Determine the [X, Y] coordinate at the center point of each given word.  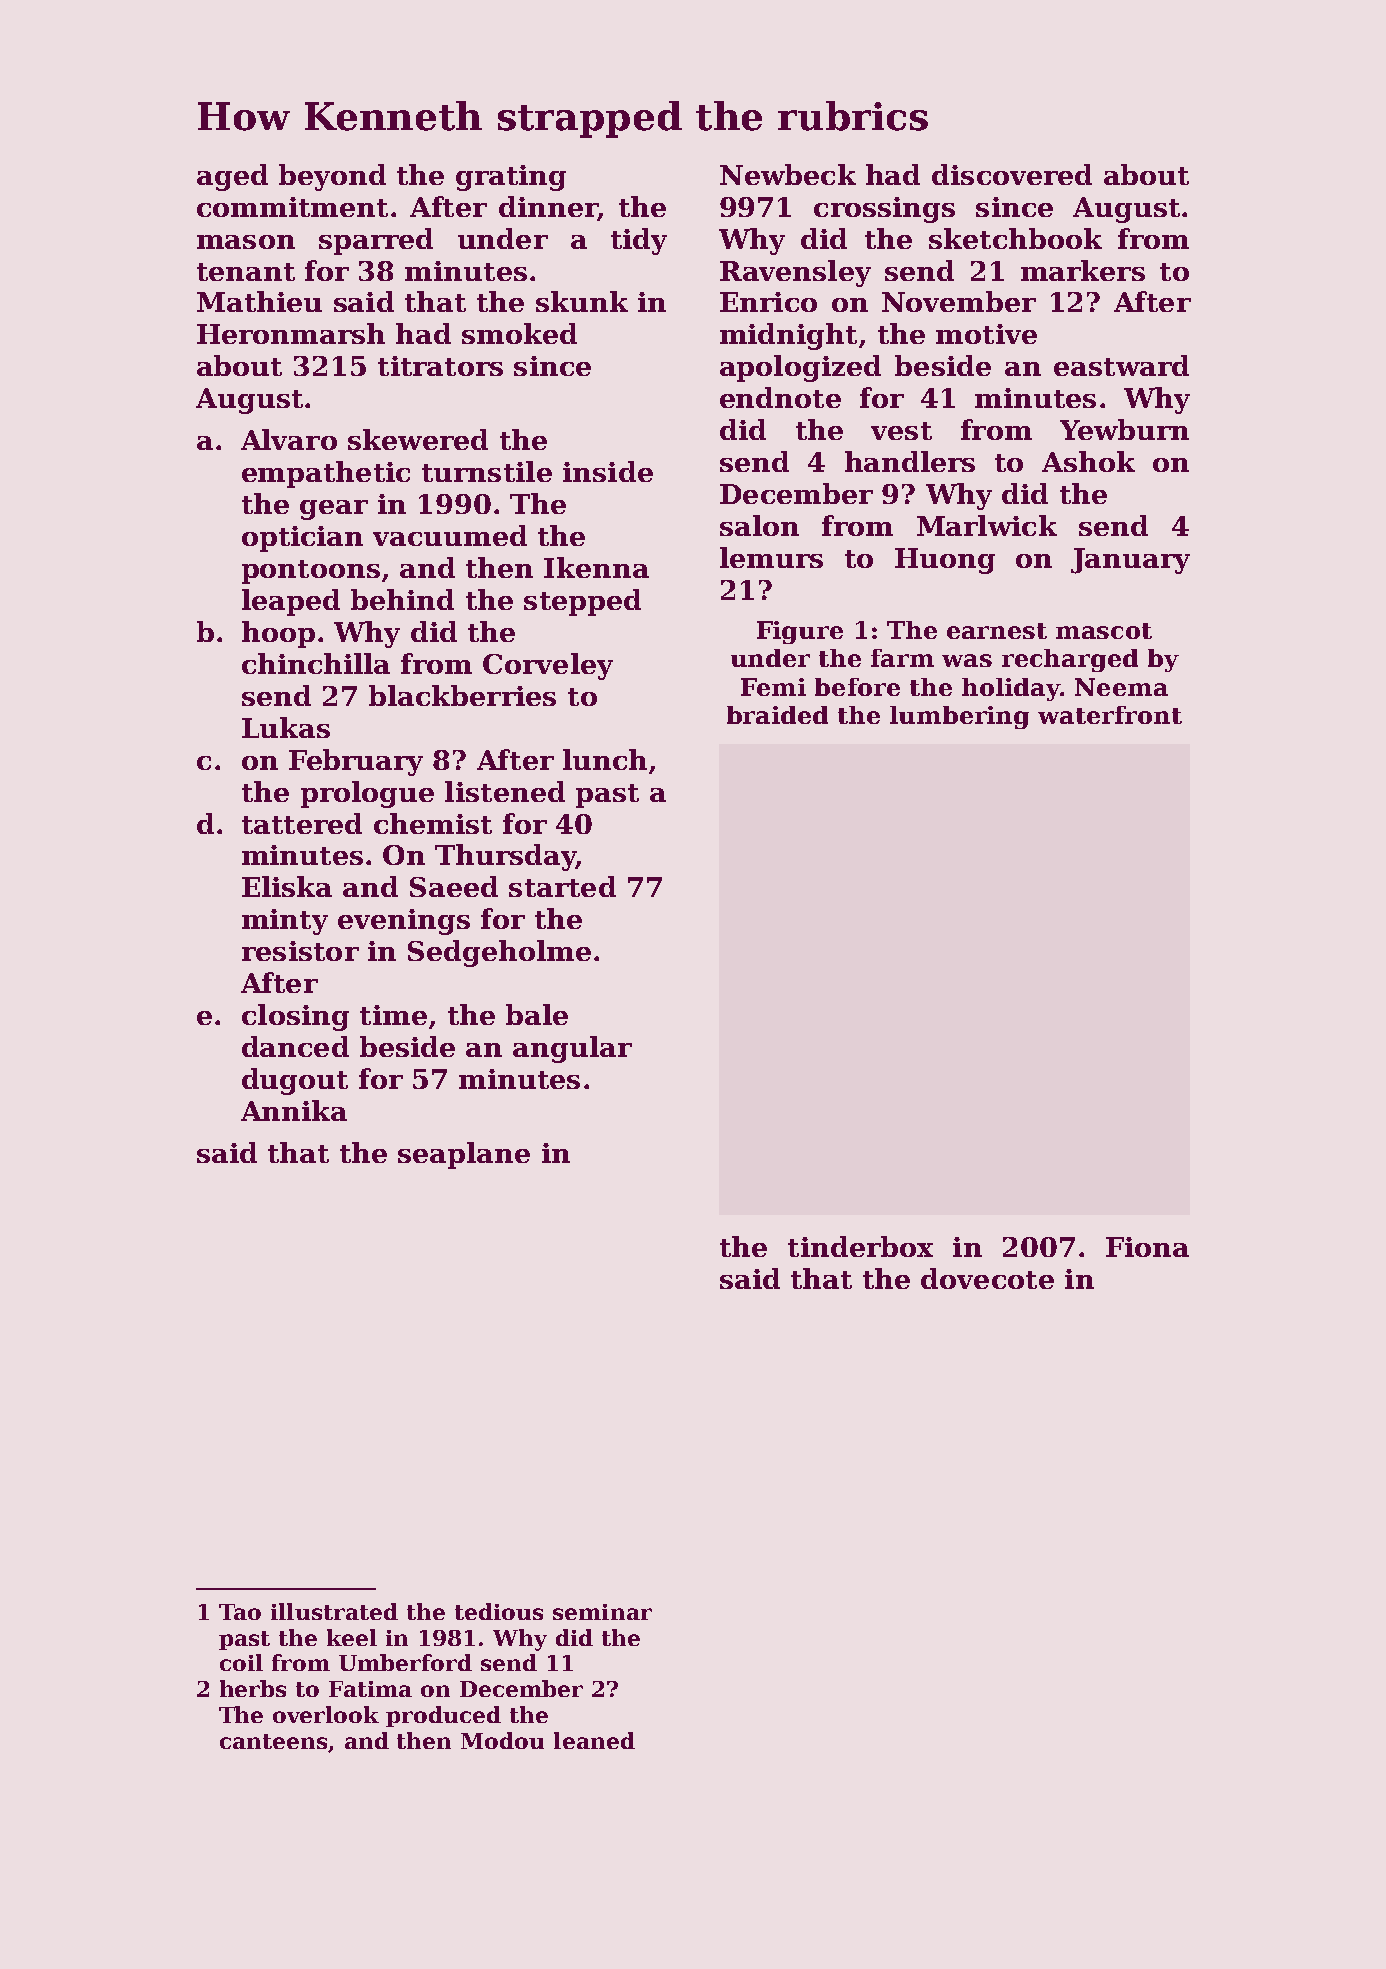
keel [352, 1637]
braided [777, 715]
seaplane [464, 1155]
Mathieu [259, 301]
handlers [910, 461]
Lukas [286, 727]
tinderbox [860, 1246]
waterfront [1110, 715]
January [1130, 561]
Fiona [1147, 1247]
